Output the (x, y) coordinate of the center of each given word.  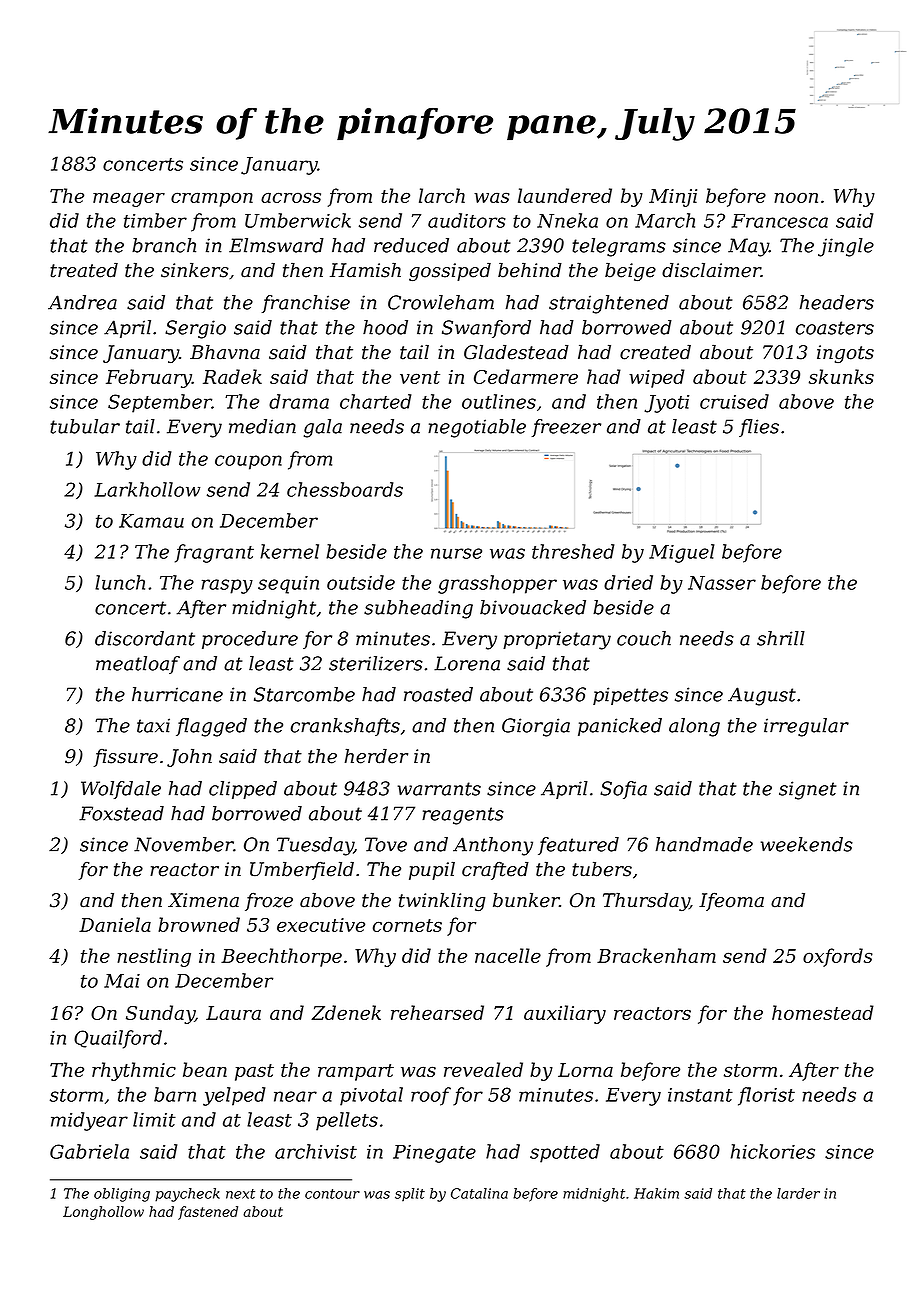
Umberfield (302, 871)
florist (766, 1096)
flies (759, 428)
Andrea (82, 302)
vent (420, 377)
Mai (122, 981)
